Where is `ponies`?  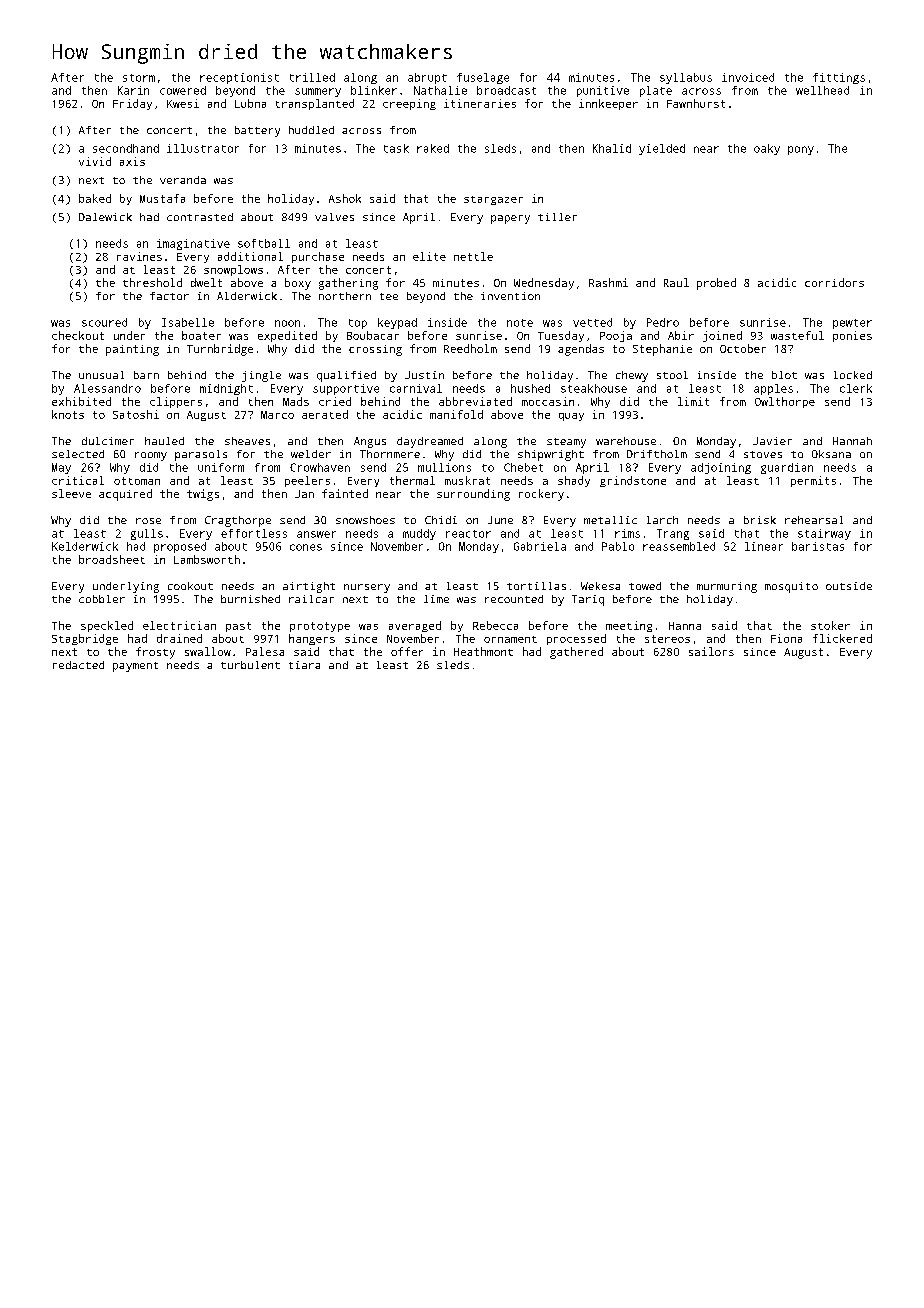
ponies is located at coordinates (852, 336).
